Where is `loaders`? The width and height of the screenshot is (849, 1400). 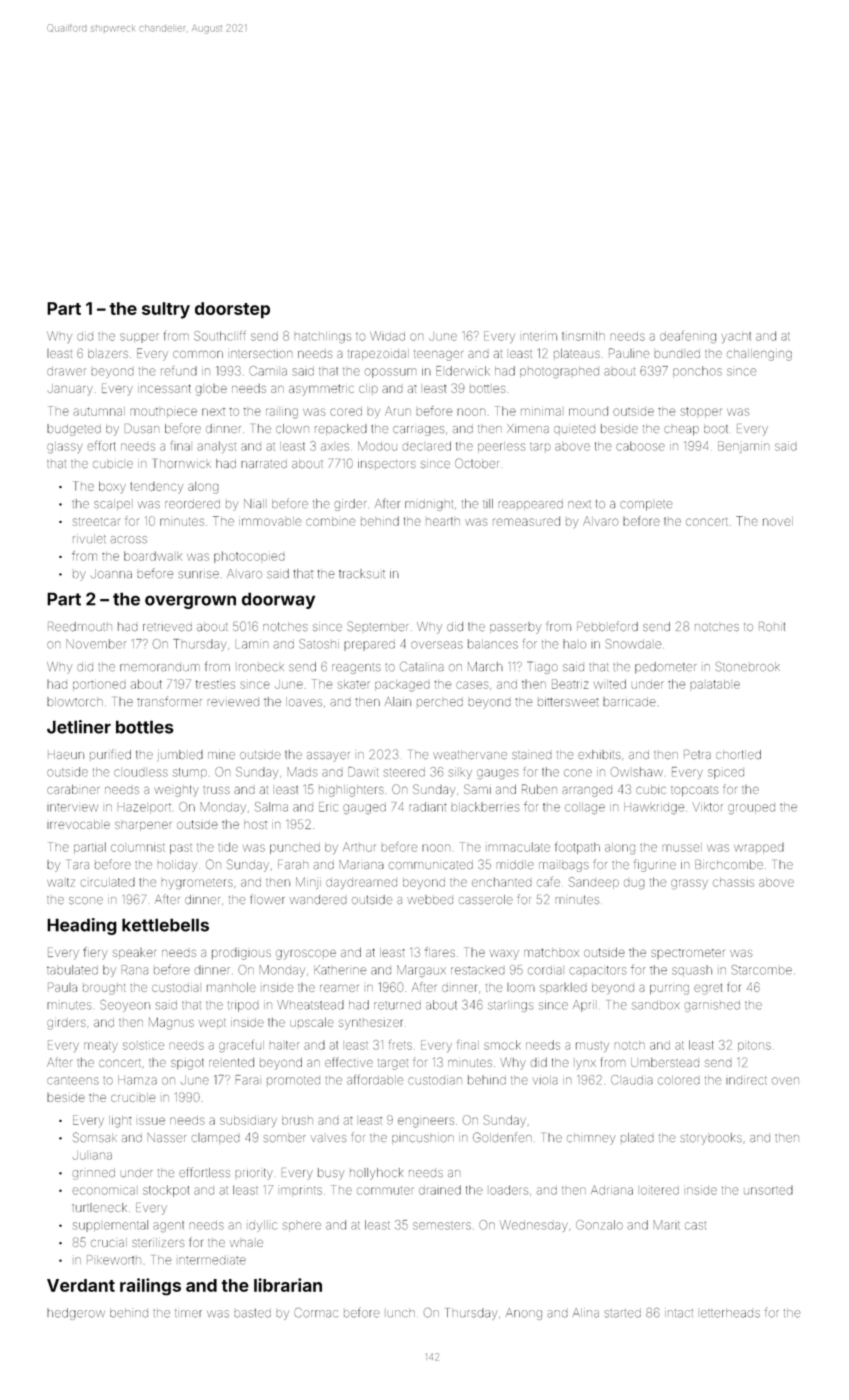
loaders is located at coordinates (509, 1190).
